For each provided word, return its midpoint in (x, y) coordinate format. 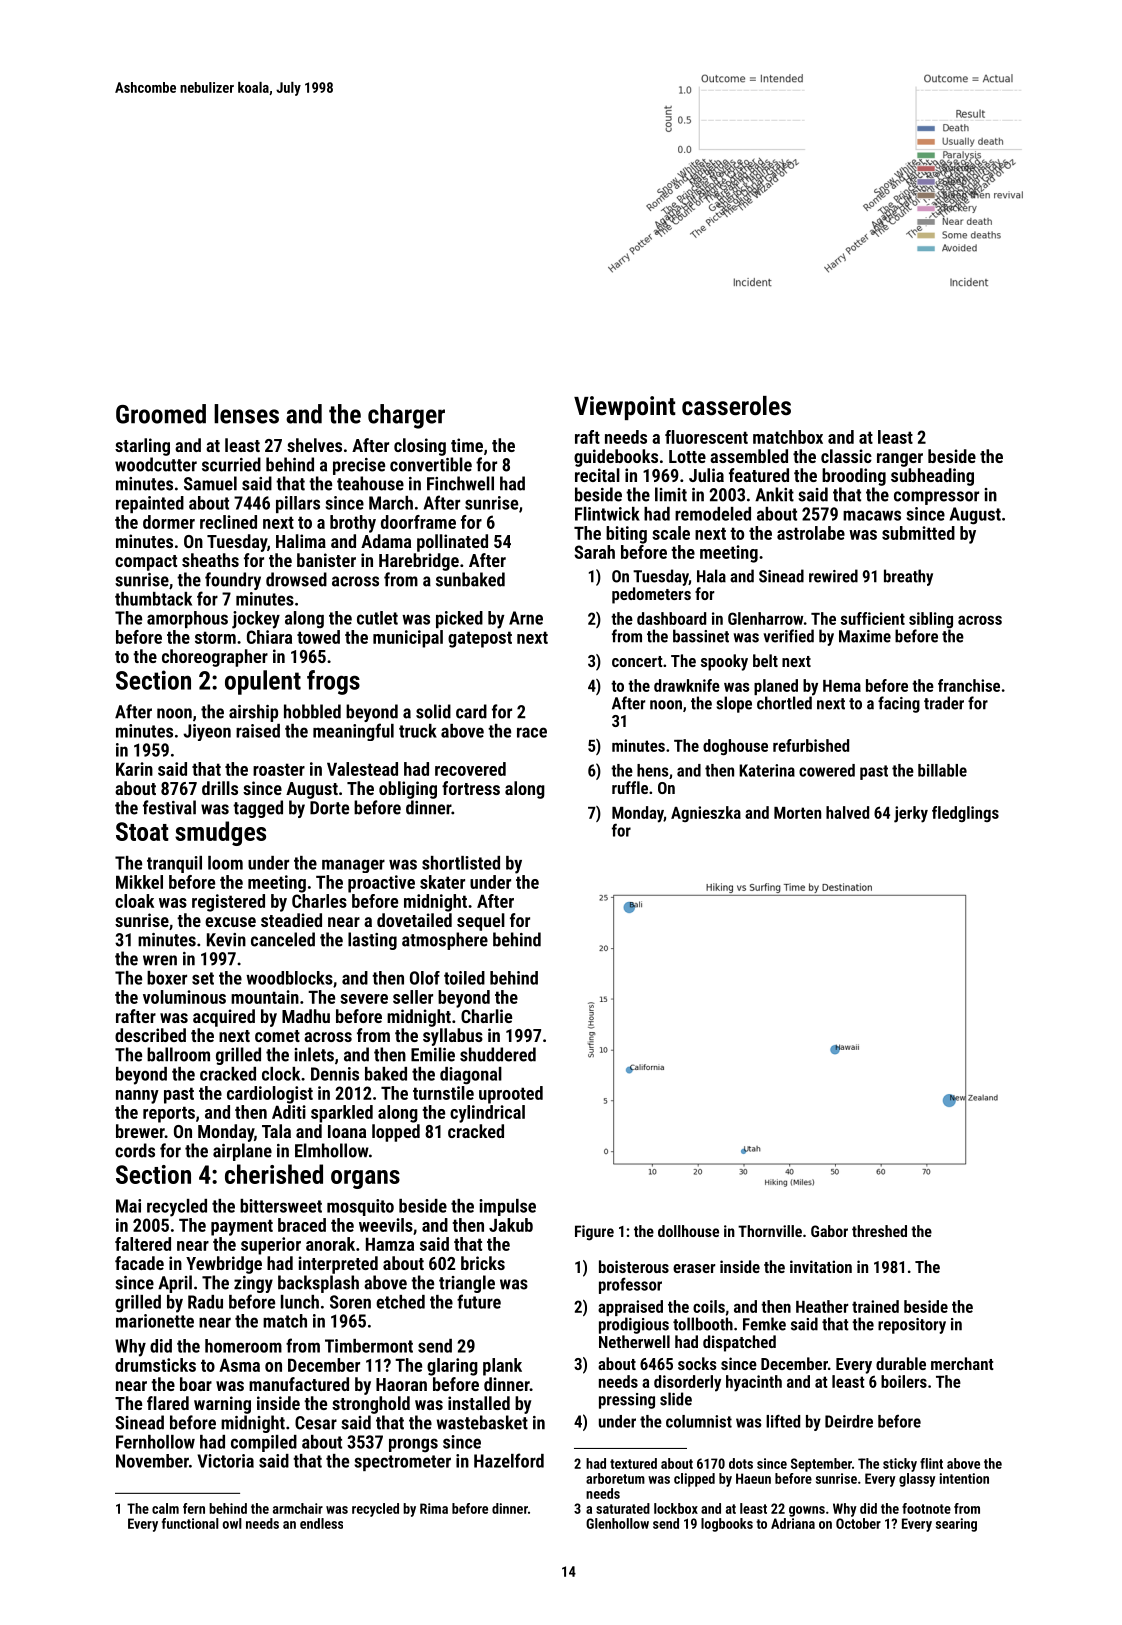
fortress (471, 788)
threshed (879, 1231)
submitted (918, 533)
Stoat (142, 831)
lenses (246, 414)
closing (420, 447)
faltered (143, 1244)
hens (652, 770)
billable (942, 770)
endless (321, 1523)
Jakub (511, 1225)
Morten (797, 813)
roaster (279, 769)
